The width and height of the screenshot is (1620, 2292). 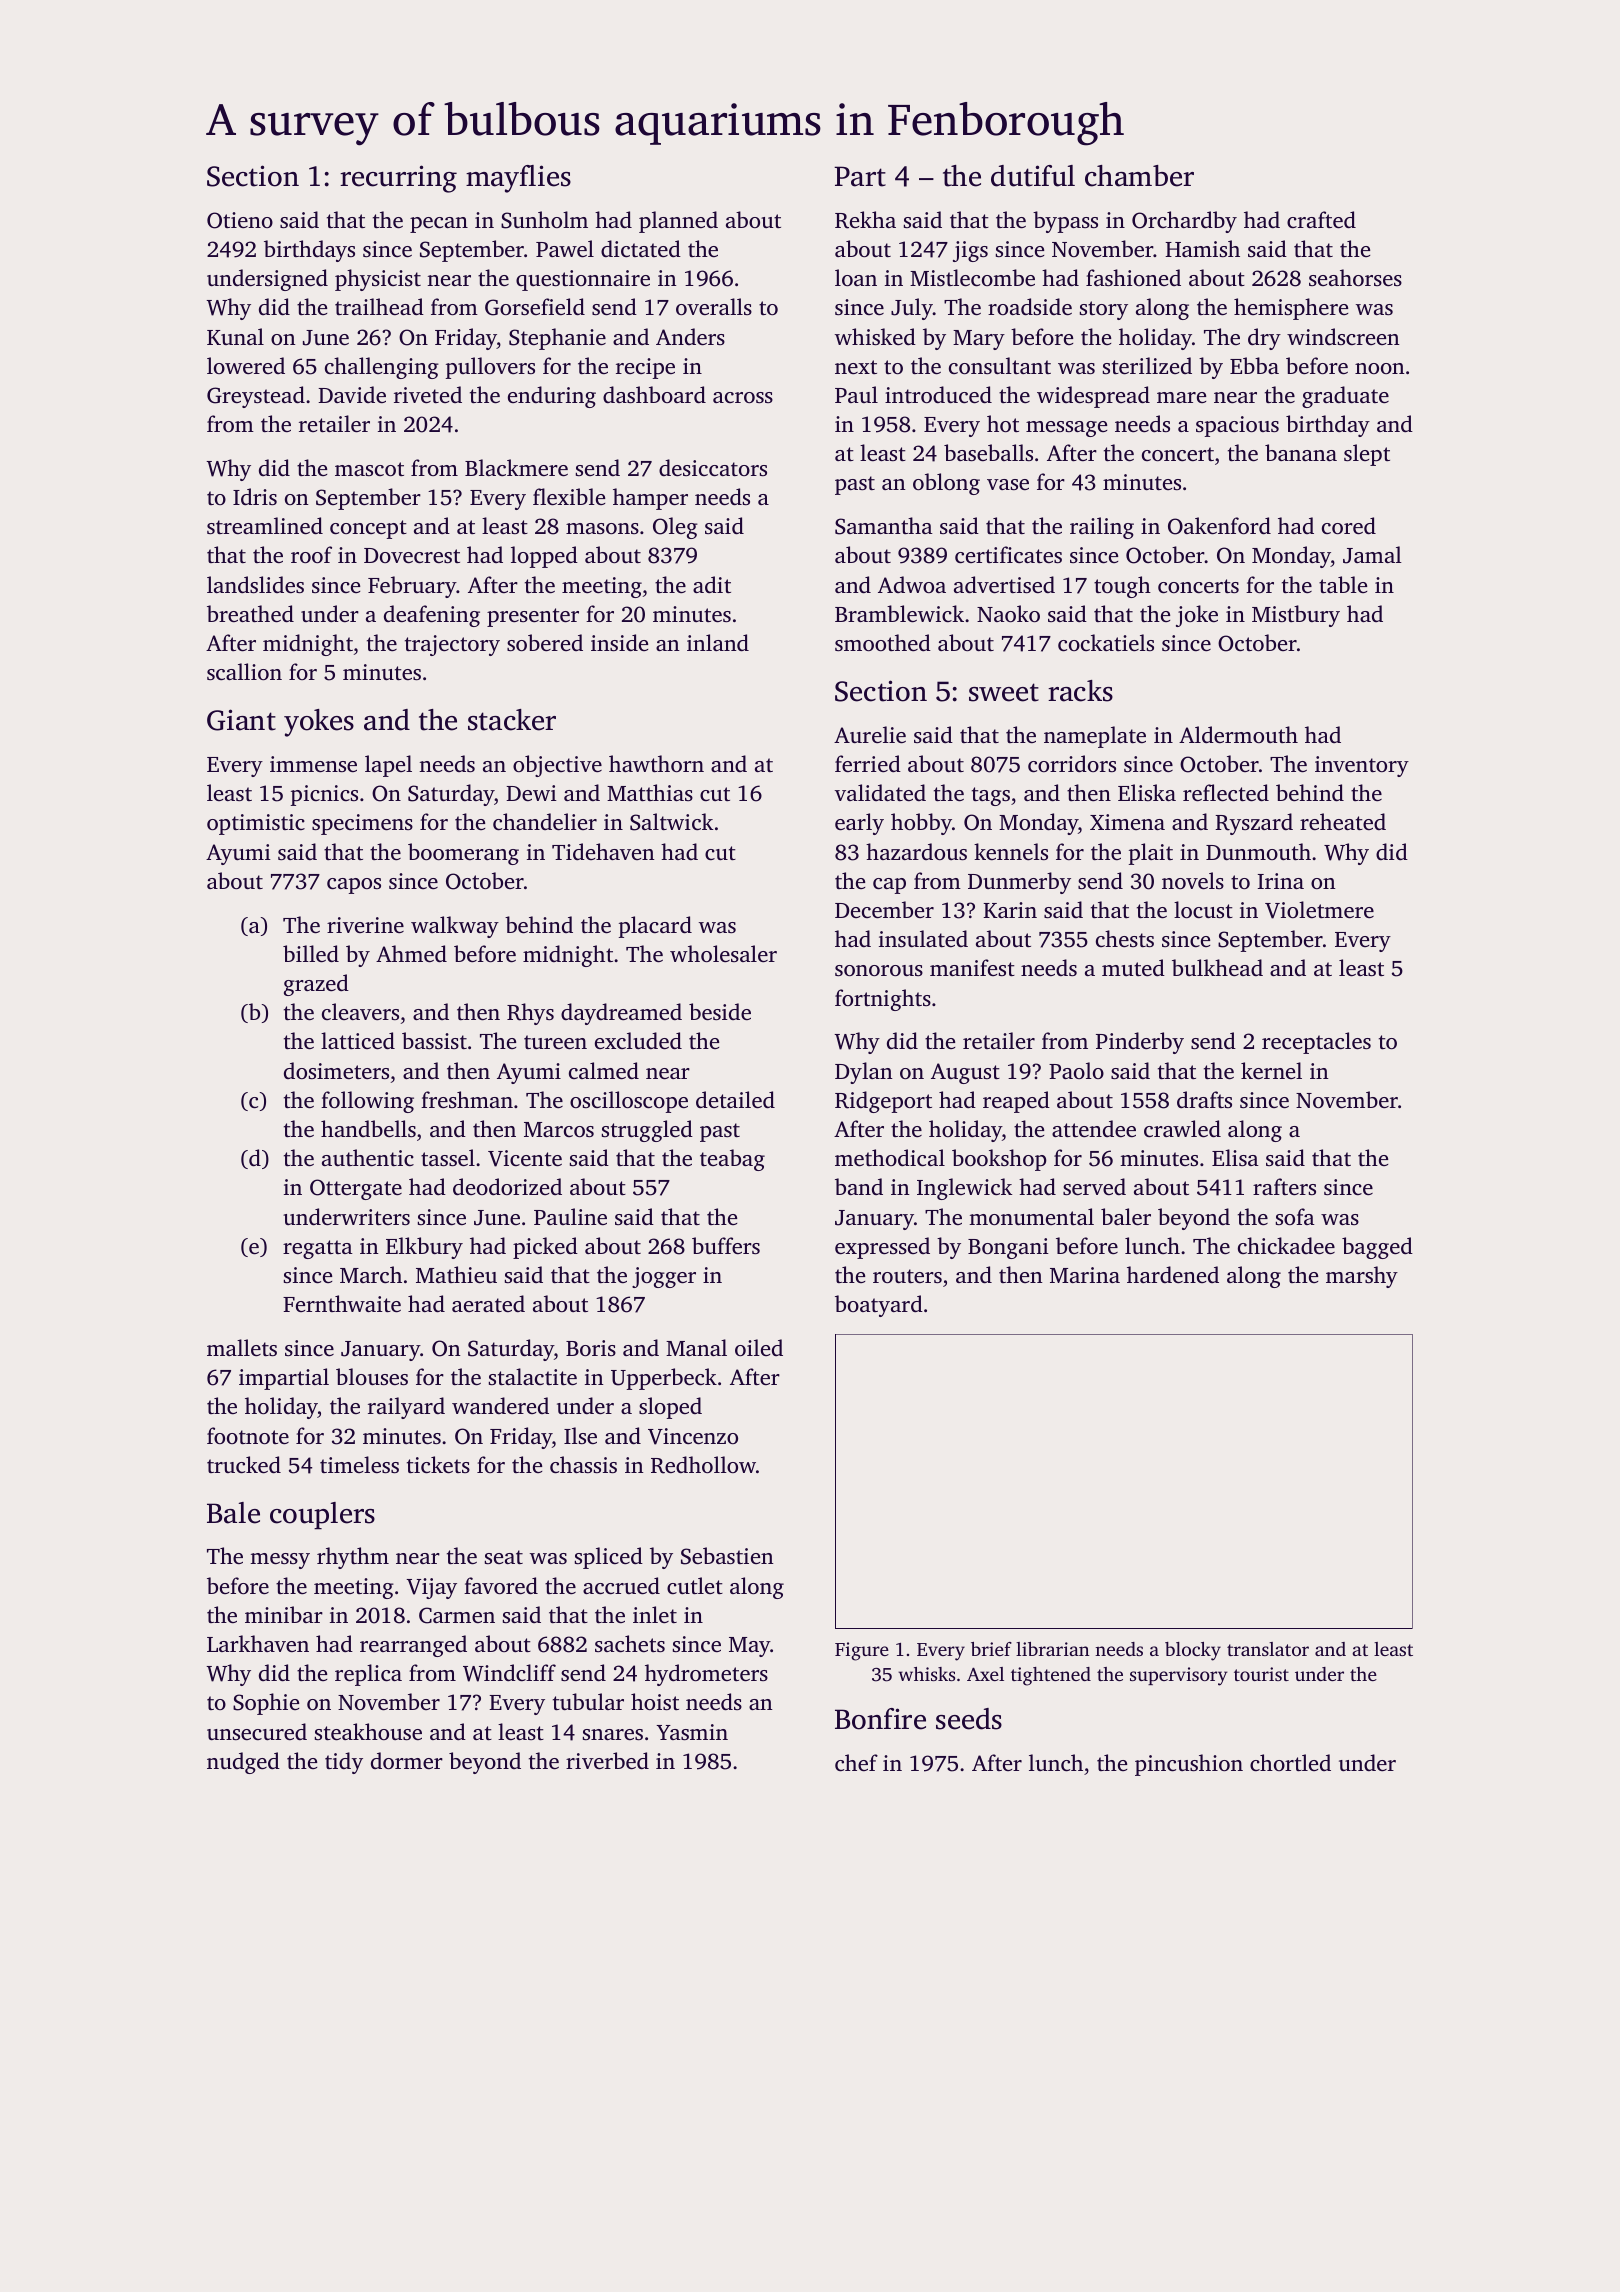 I want to click on dutiful, so click(x=1033, y=176).
